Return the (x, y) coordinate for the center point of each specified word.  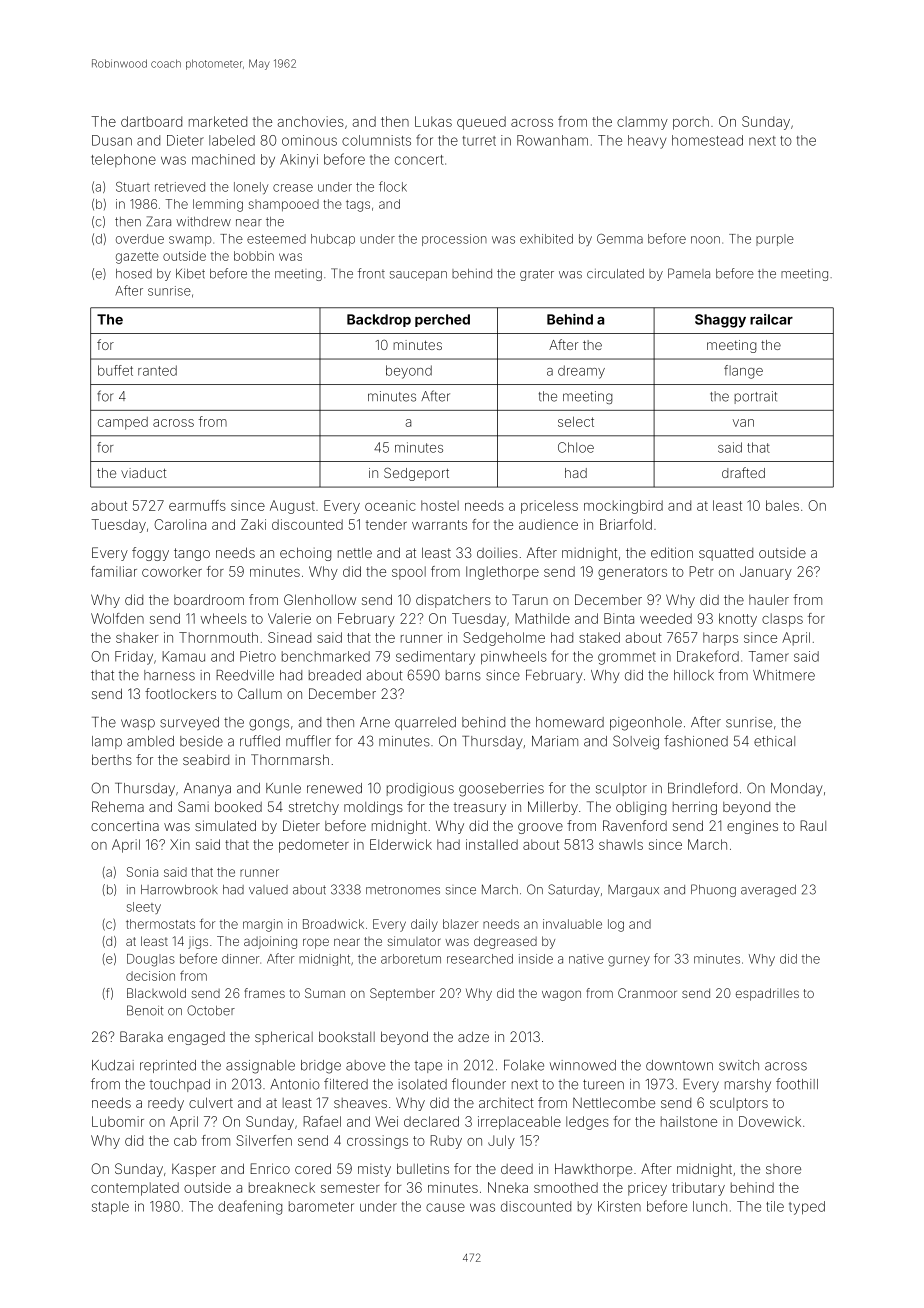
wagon (561, 995)
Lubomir (118, 1121)
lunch (710, 1206)
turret (479, 141)
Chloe (576, 447)
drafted (743, 472)
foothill (797, 1084)
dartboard (151, 121)
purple (775, 240)
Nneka (508, 1187)
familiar (114, 571)
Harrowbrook (179, 890)
